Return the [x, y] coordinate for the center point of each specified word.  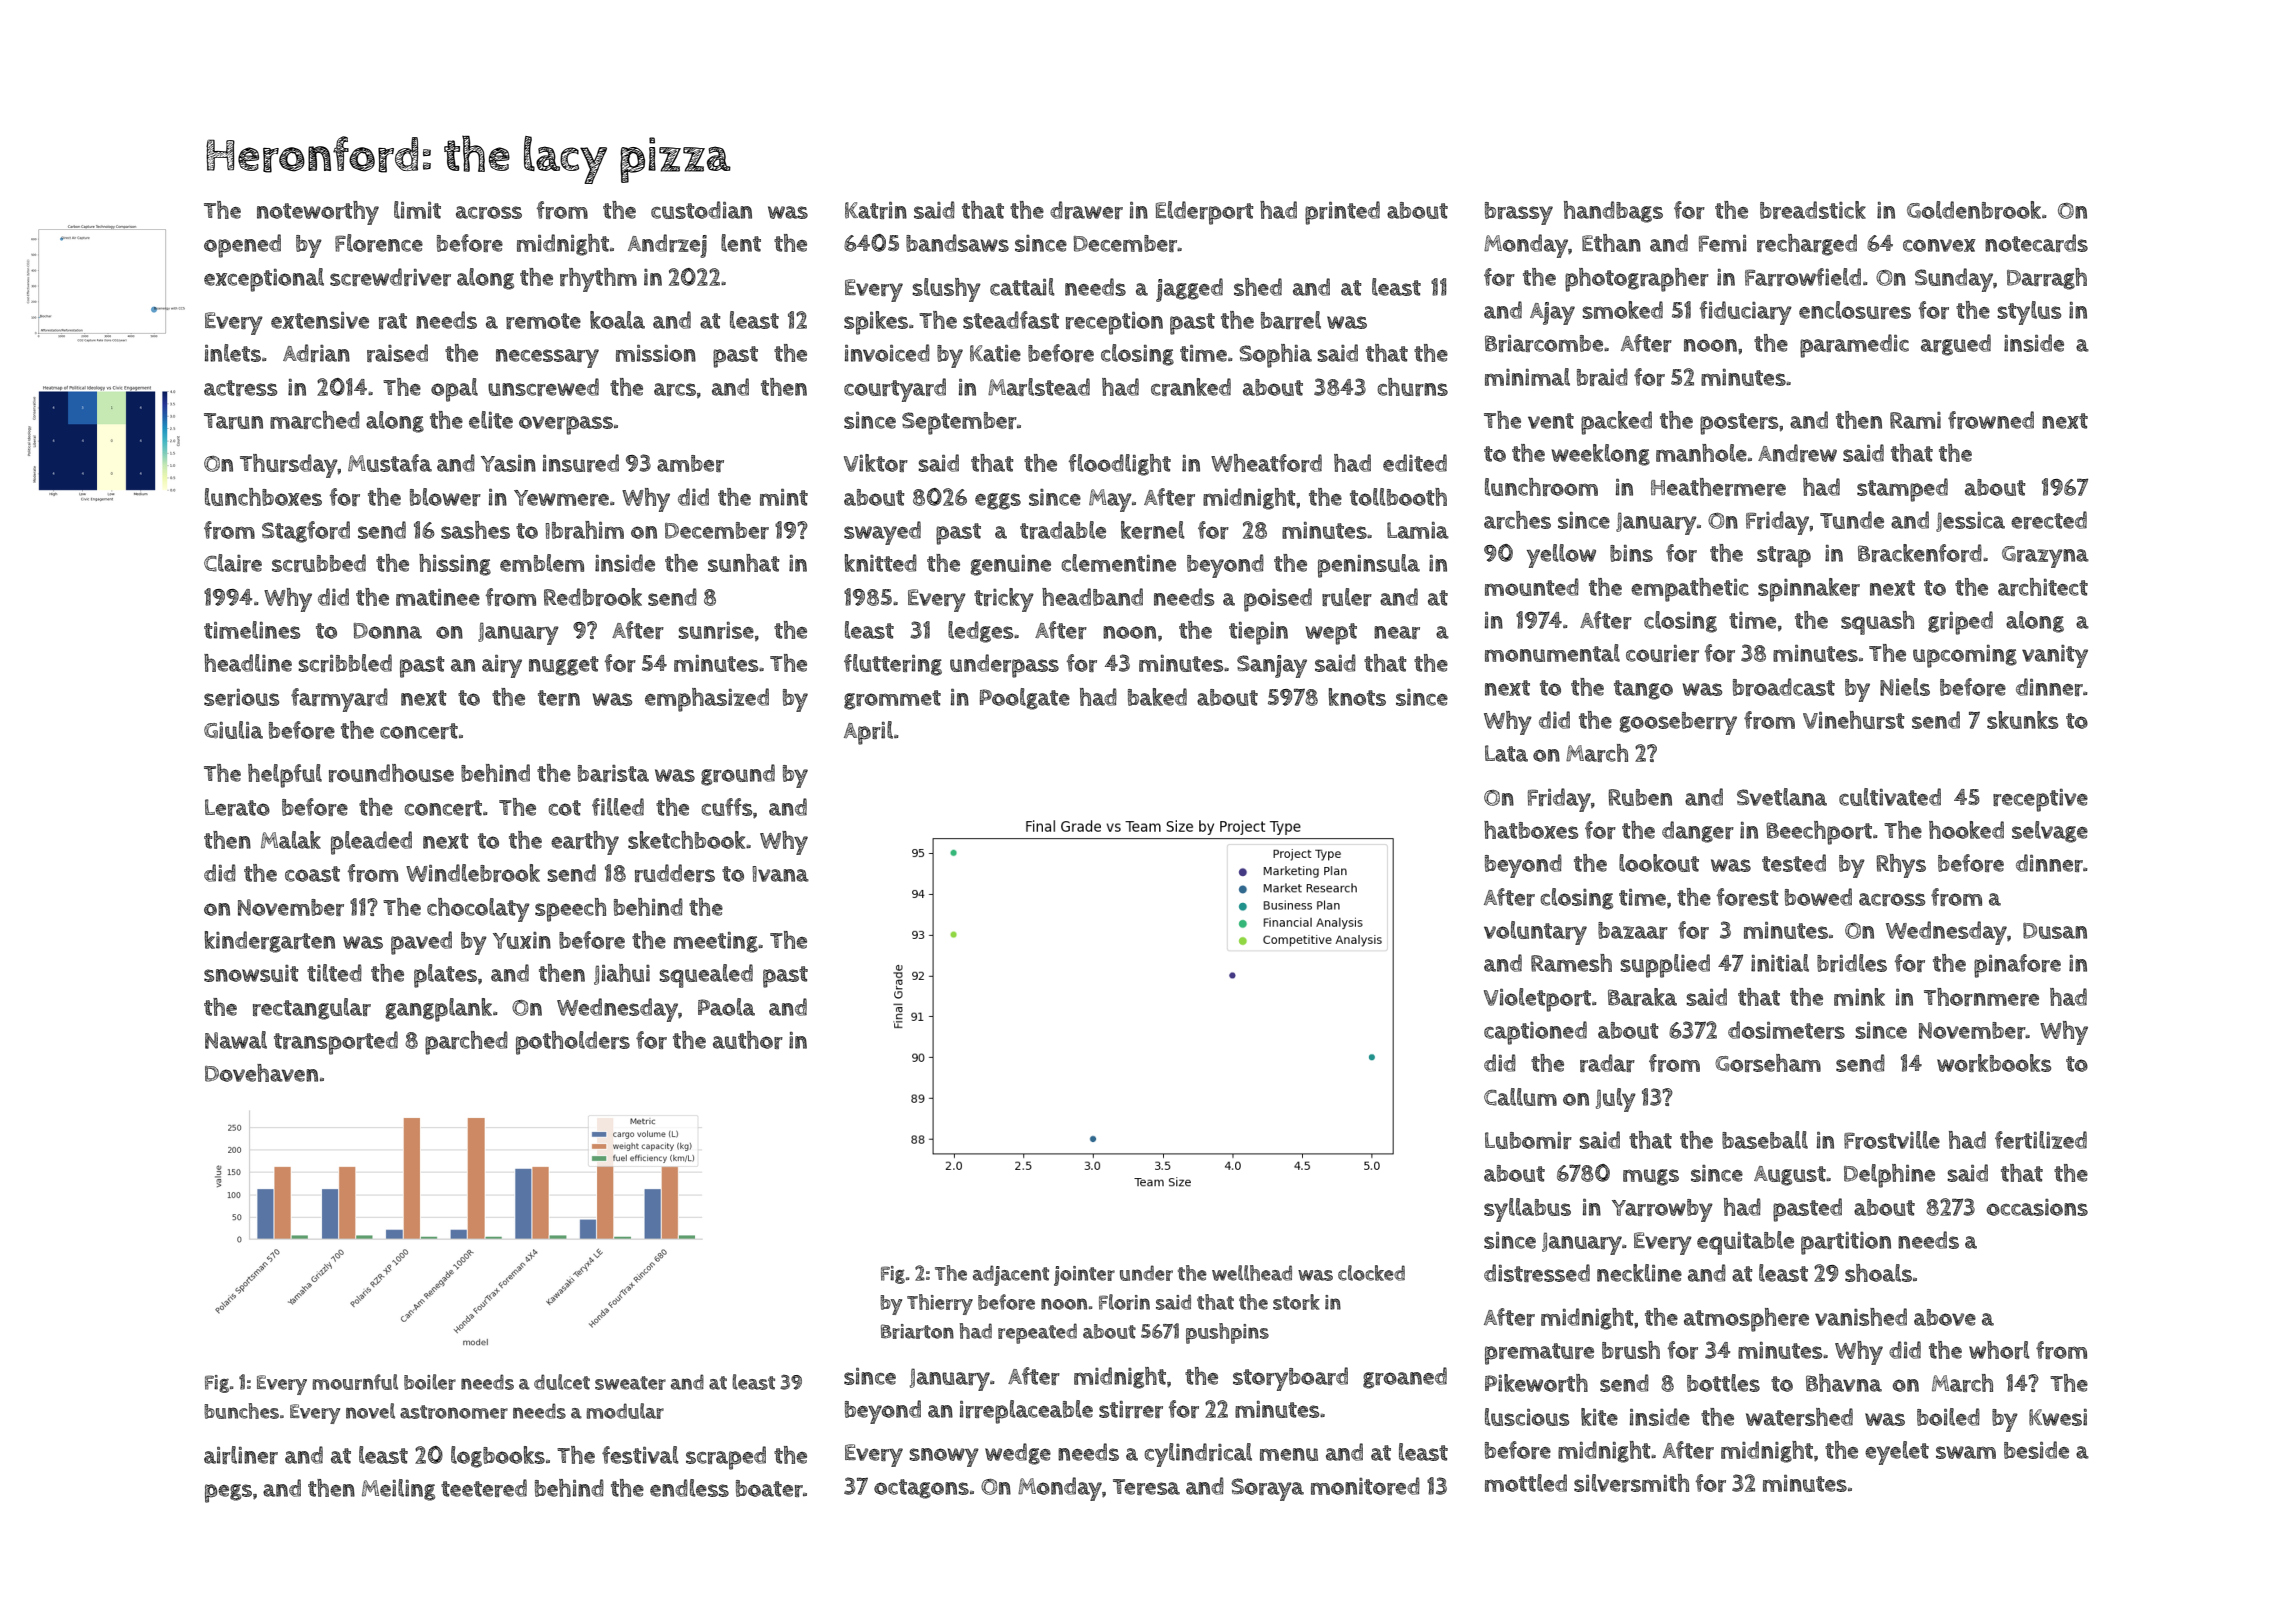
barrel [1291, 320]
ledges [980, 632]
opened [242, 246]
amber [690, 463]
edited [1415, 463]
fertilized [2041, 1140]
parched [466, 1043]
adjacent [1011, 1275]
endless [689, 1488]
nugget [563, 666]
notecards [2036, 243]
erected [2049, 520]
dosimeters [1786, 1030]
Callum [1520, 1097]
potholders [573, 1043]
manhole [1701, 453]
